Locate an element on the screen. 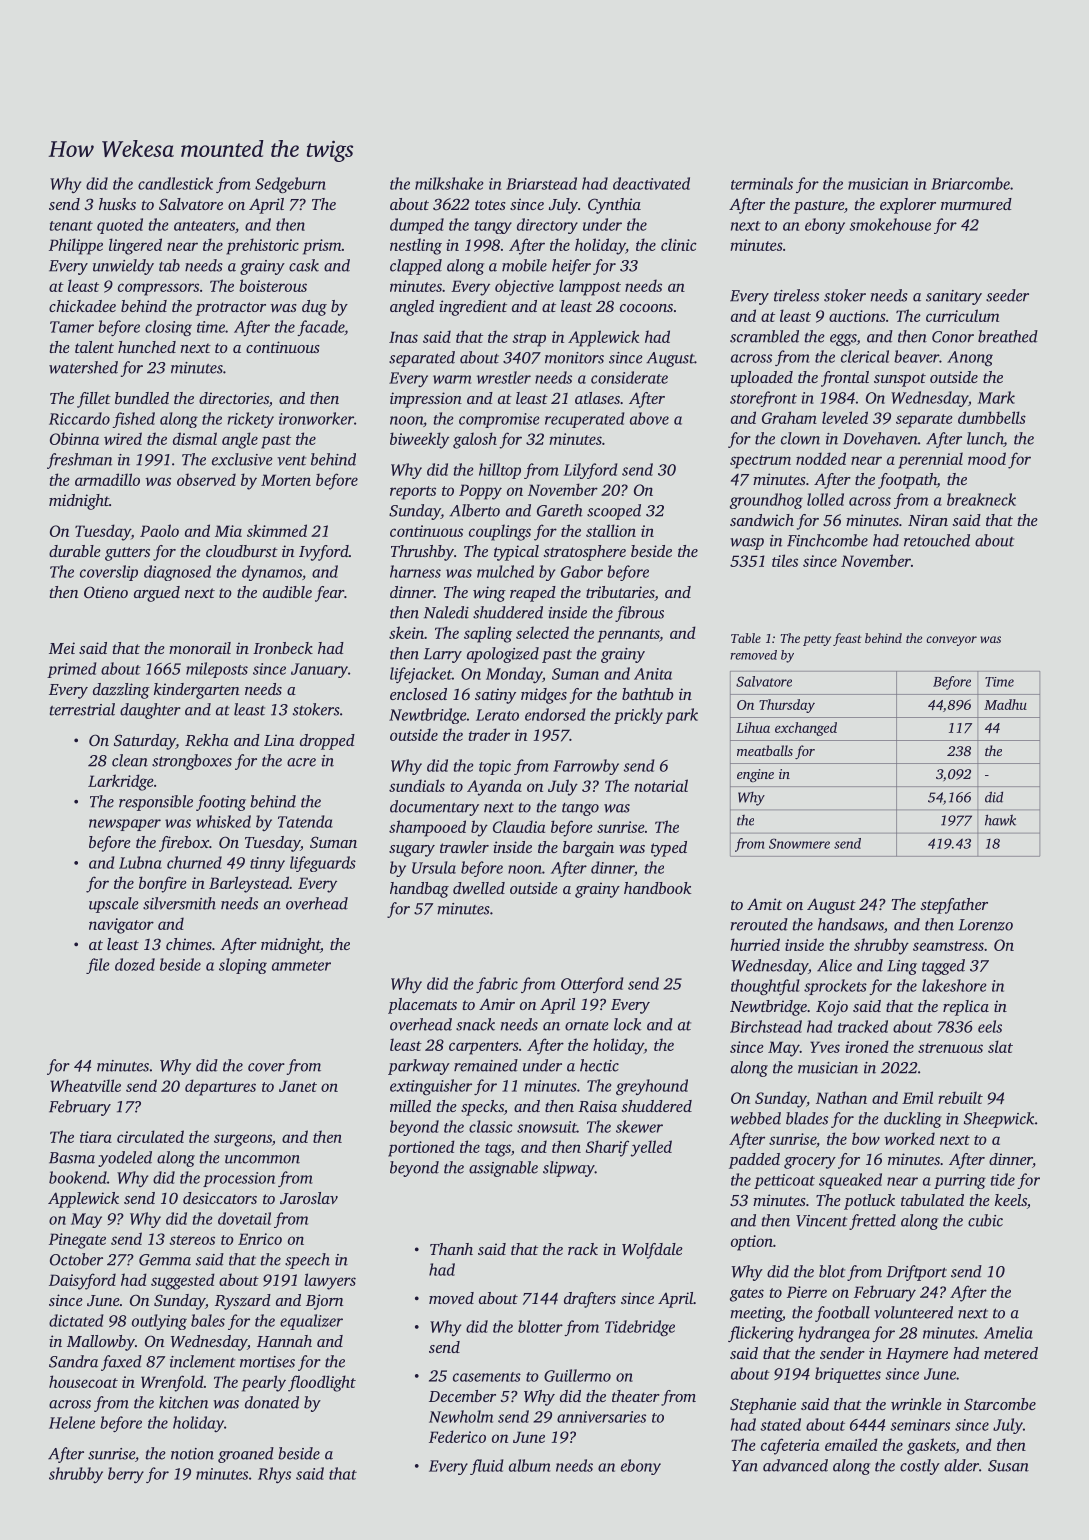  tributaries is located at coordinates (620, 593).
